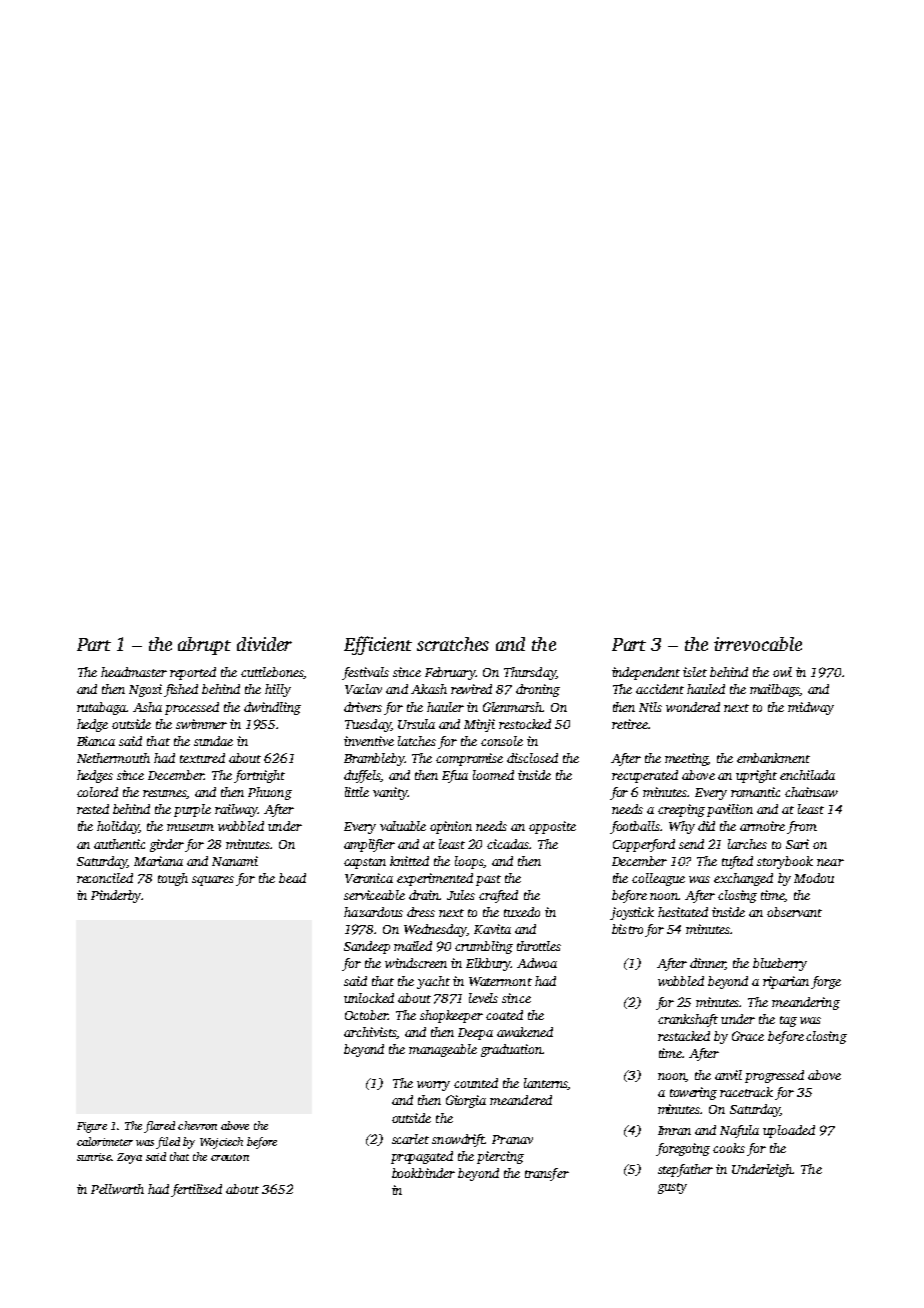 This document has width=924, height=1308. I want to click on shopkeeper, so click(451, 1016).
